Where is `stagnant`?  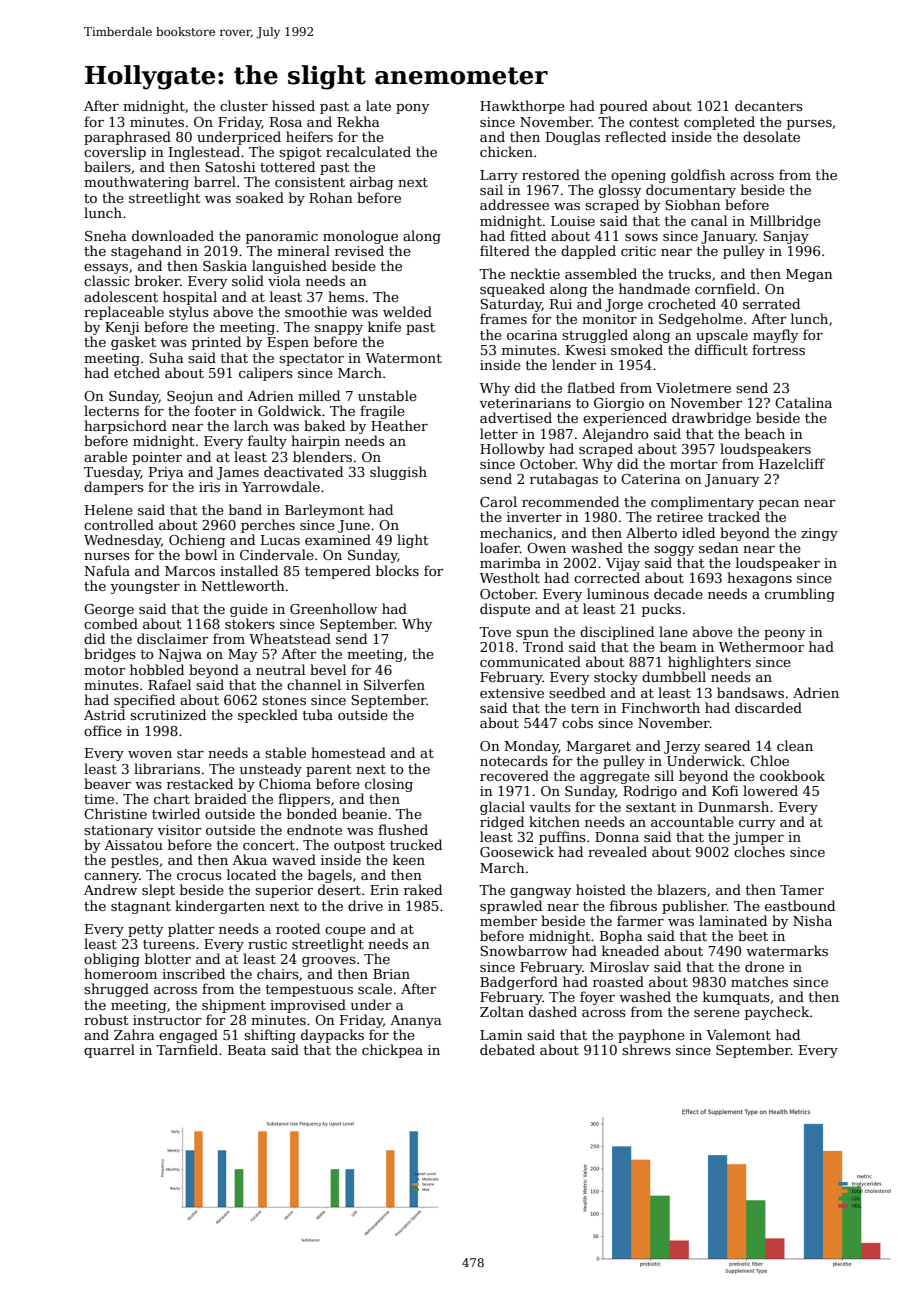 stagnant is located at coordinates (141, 908).
